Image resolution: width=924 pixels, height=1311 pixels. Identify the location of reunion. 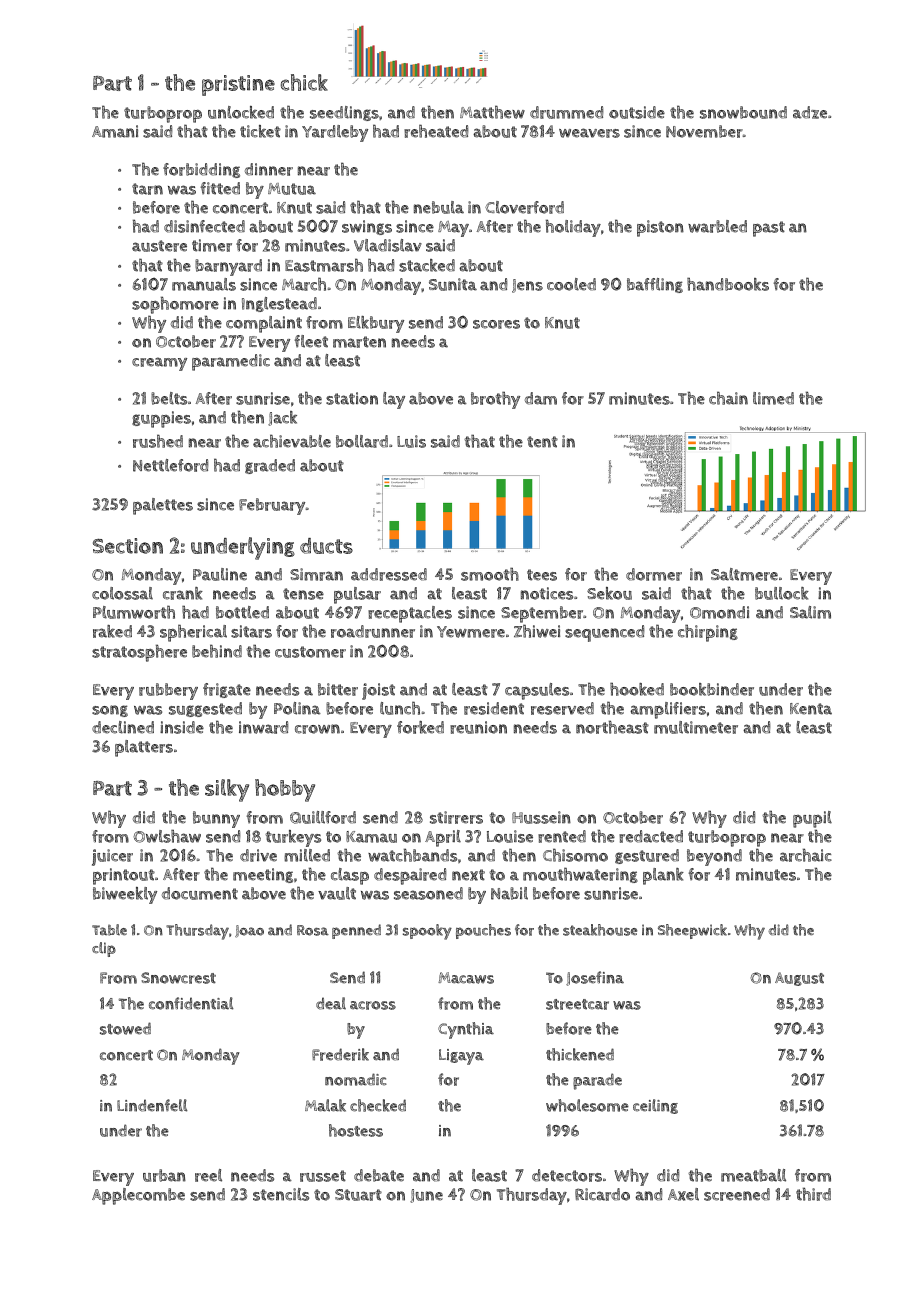
(478, 727).
